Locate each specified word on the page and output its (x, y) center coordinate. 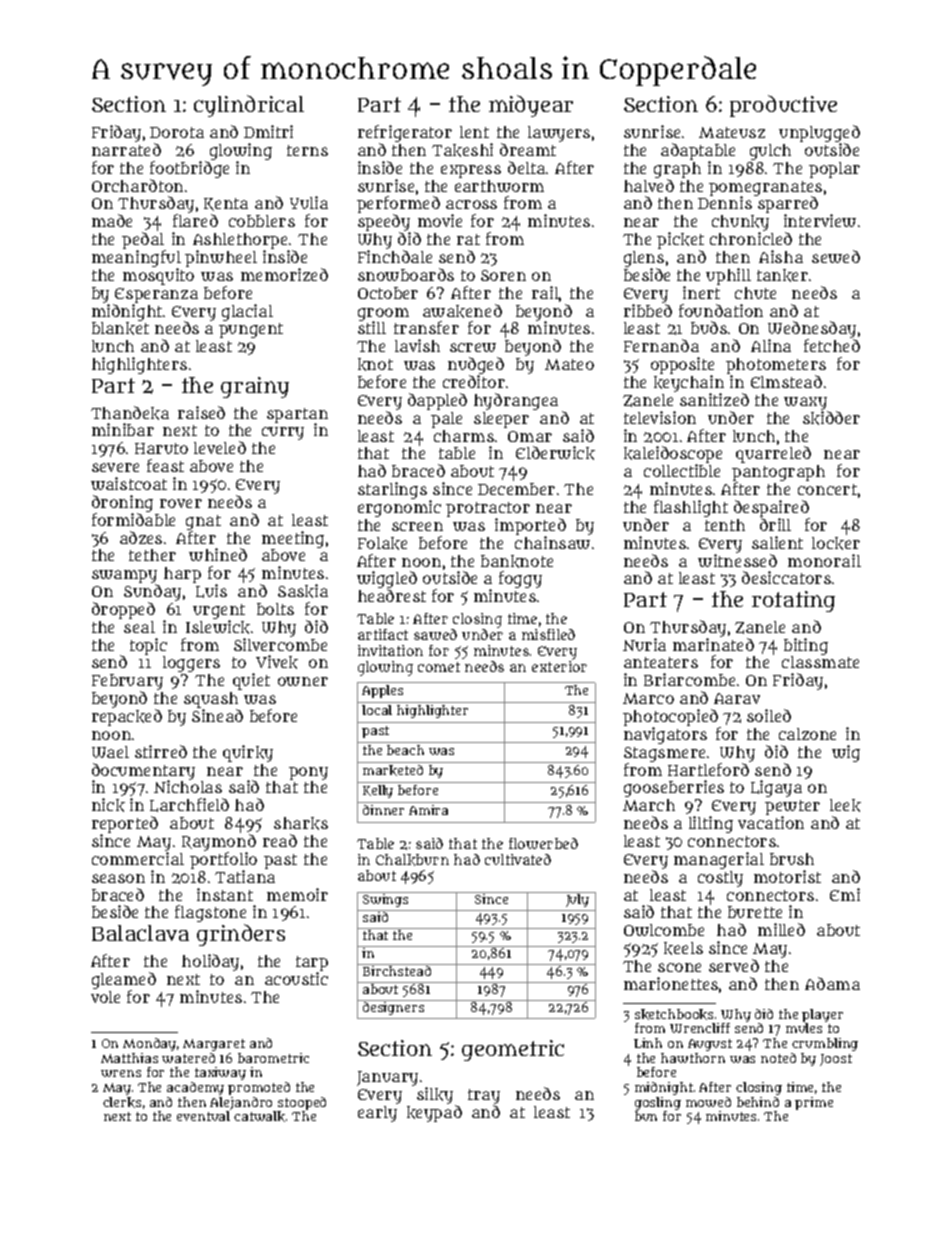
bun (646, 1116)
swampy (124, 576)
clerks (122, 1102)
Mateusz (732, 132)
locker (836, 543)
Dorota (177, 132)
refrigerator (405, 133)
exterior (559, 666)
